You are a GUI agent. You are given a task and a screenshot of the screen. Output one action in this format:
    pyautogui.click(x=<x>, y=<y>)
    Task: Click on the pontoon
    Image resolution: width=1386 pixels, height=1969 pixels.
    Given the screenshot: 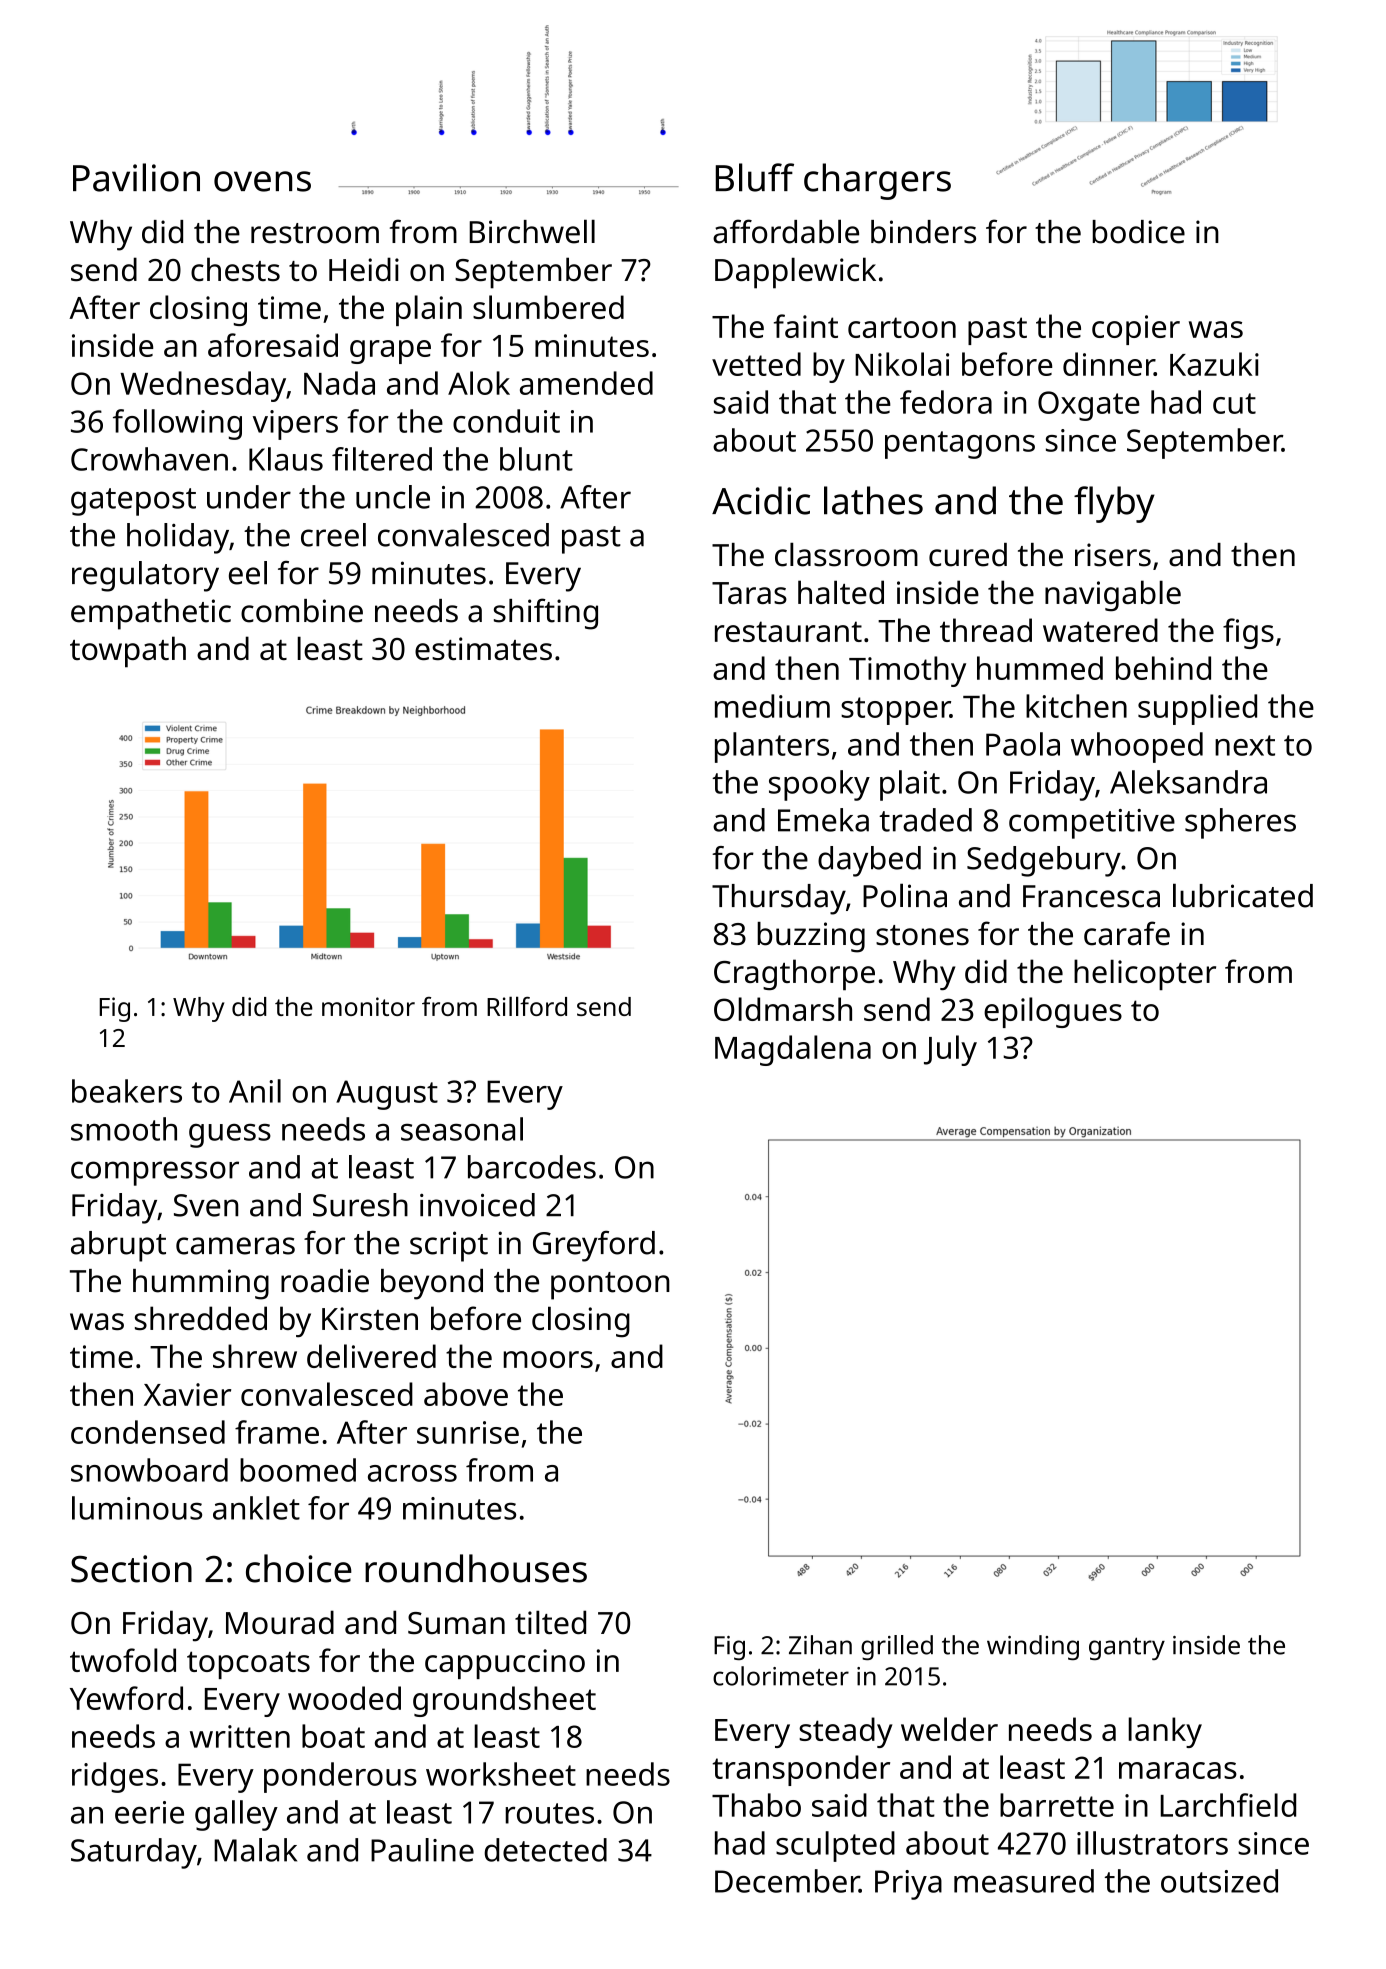 What is the action you would take?
    pyautogui.click(x=610, y=1286)
